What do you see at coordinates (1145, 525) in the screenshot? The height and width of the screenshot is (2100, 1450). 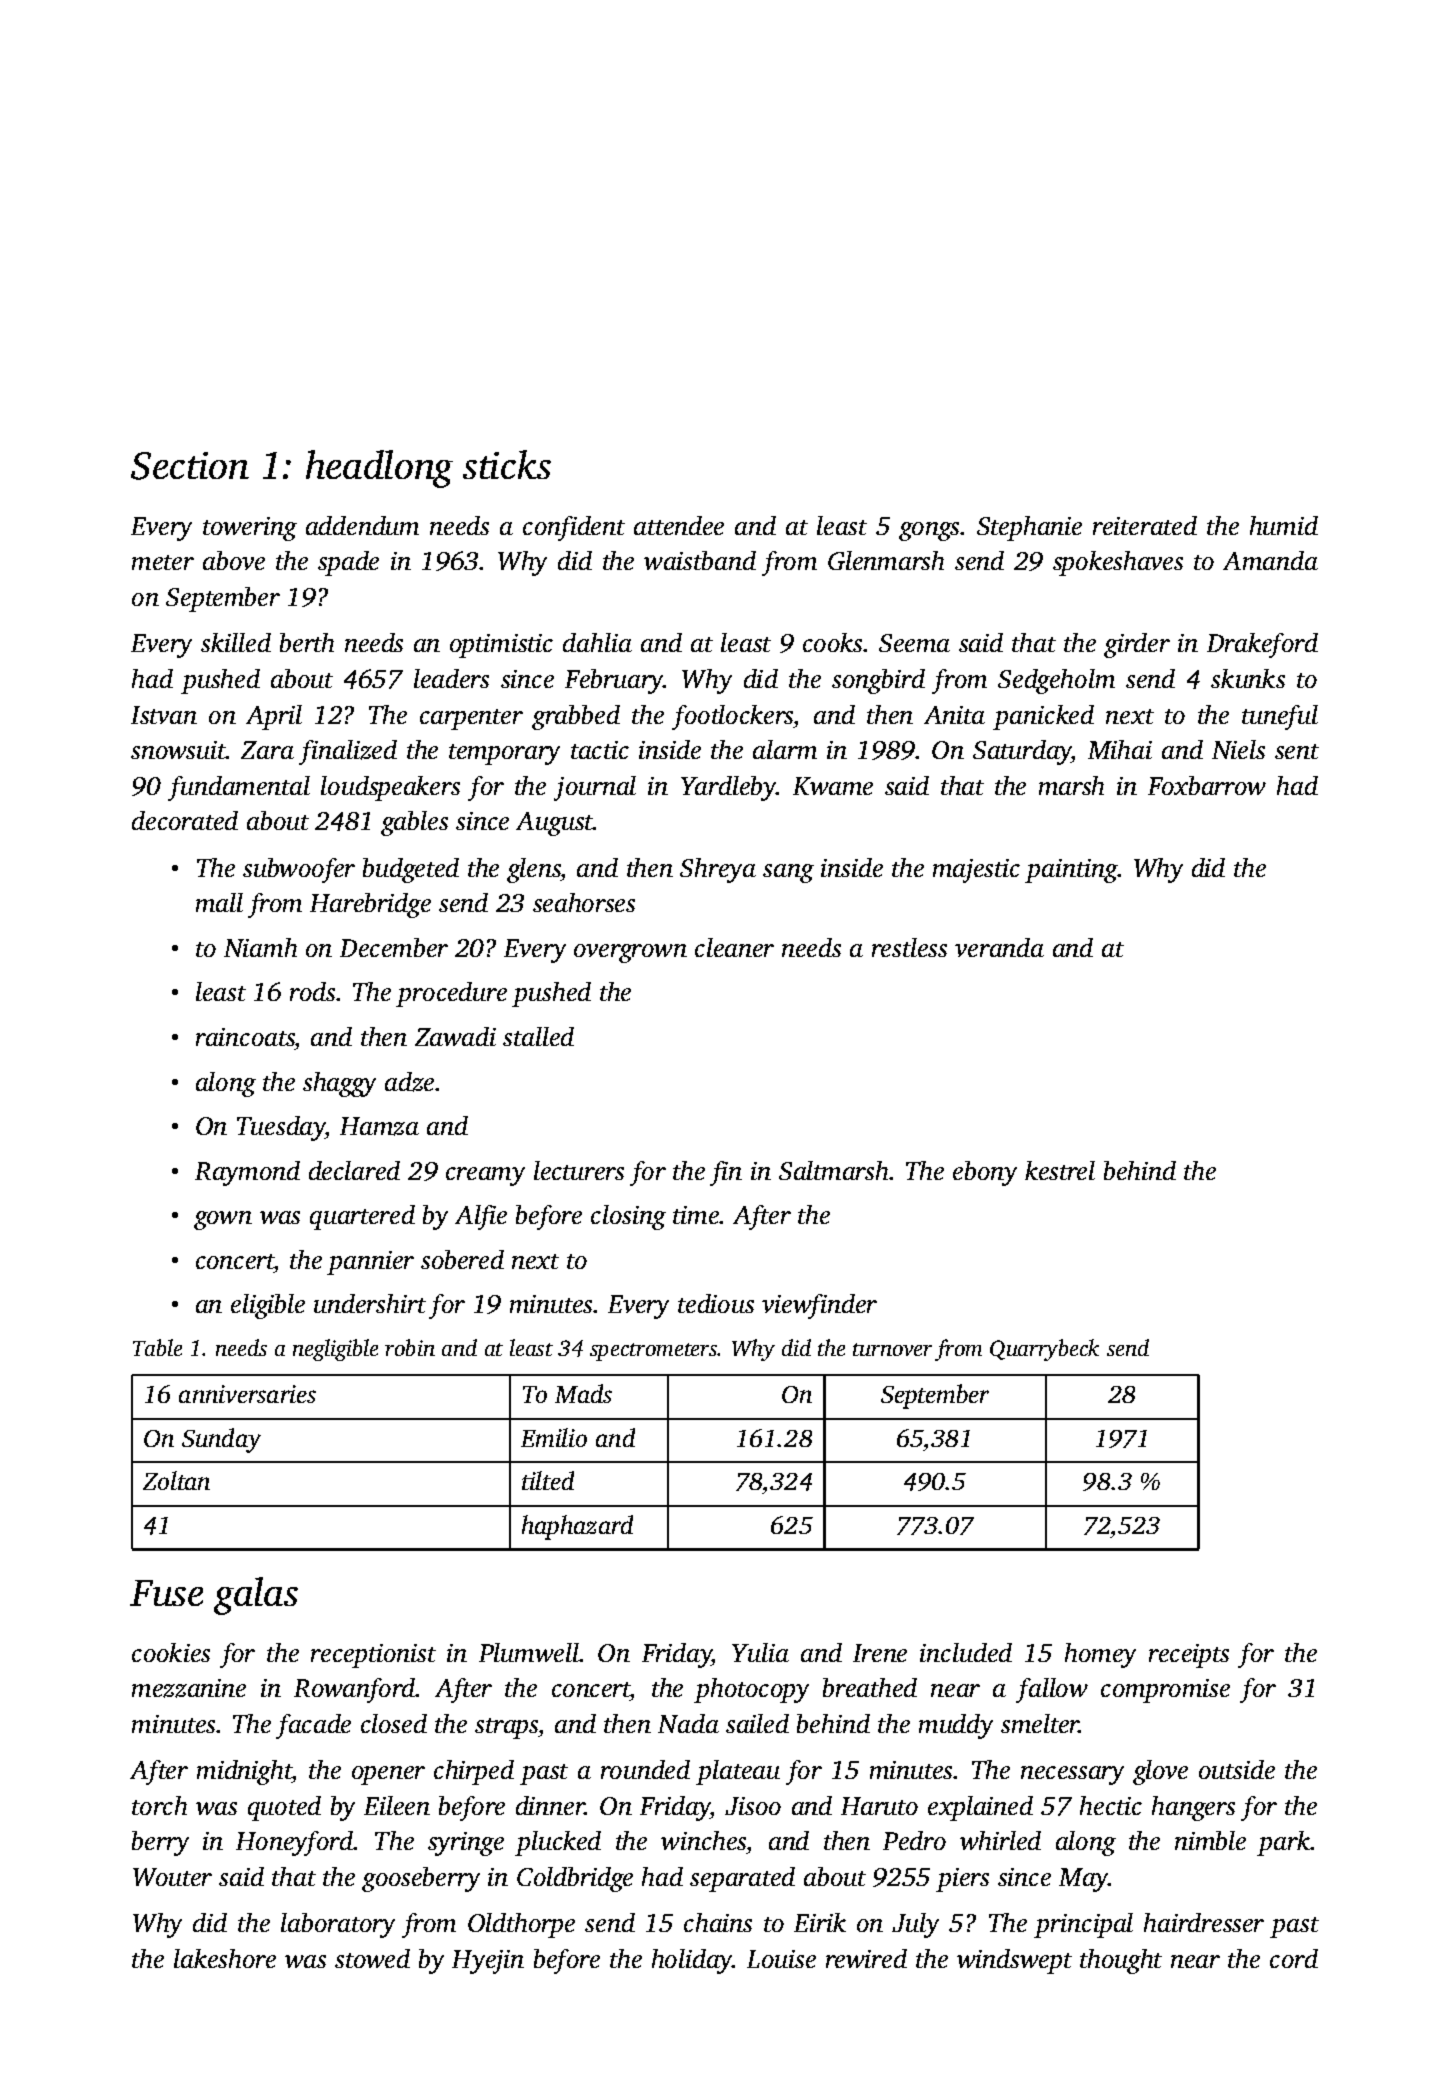 I see `reiterated` at bounding box center [1145, 525].
